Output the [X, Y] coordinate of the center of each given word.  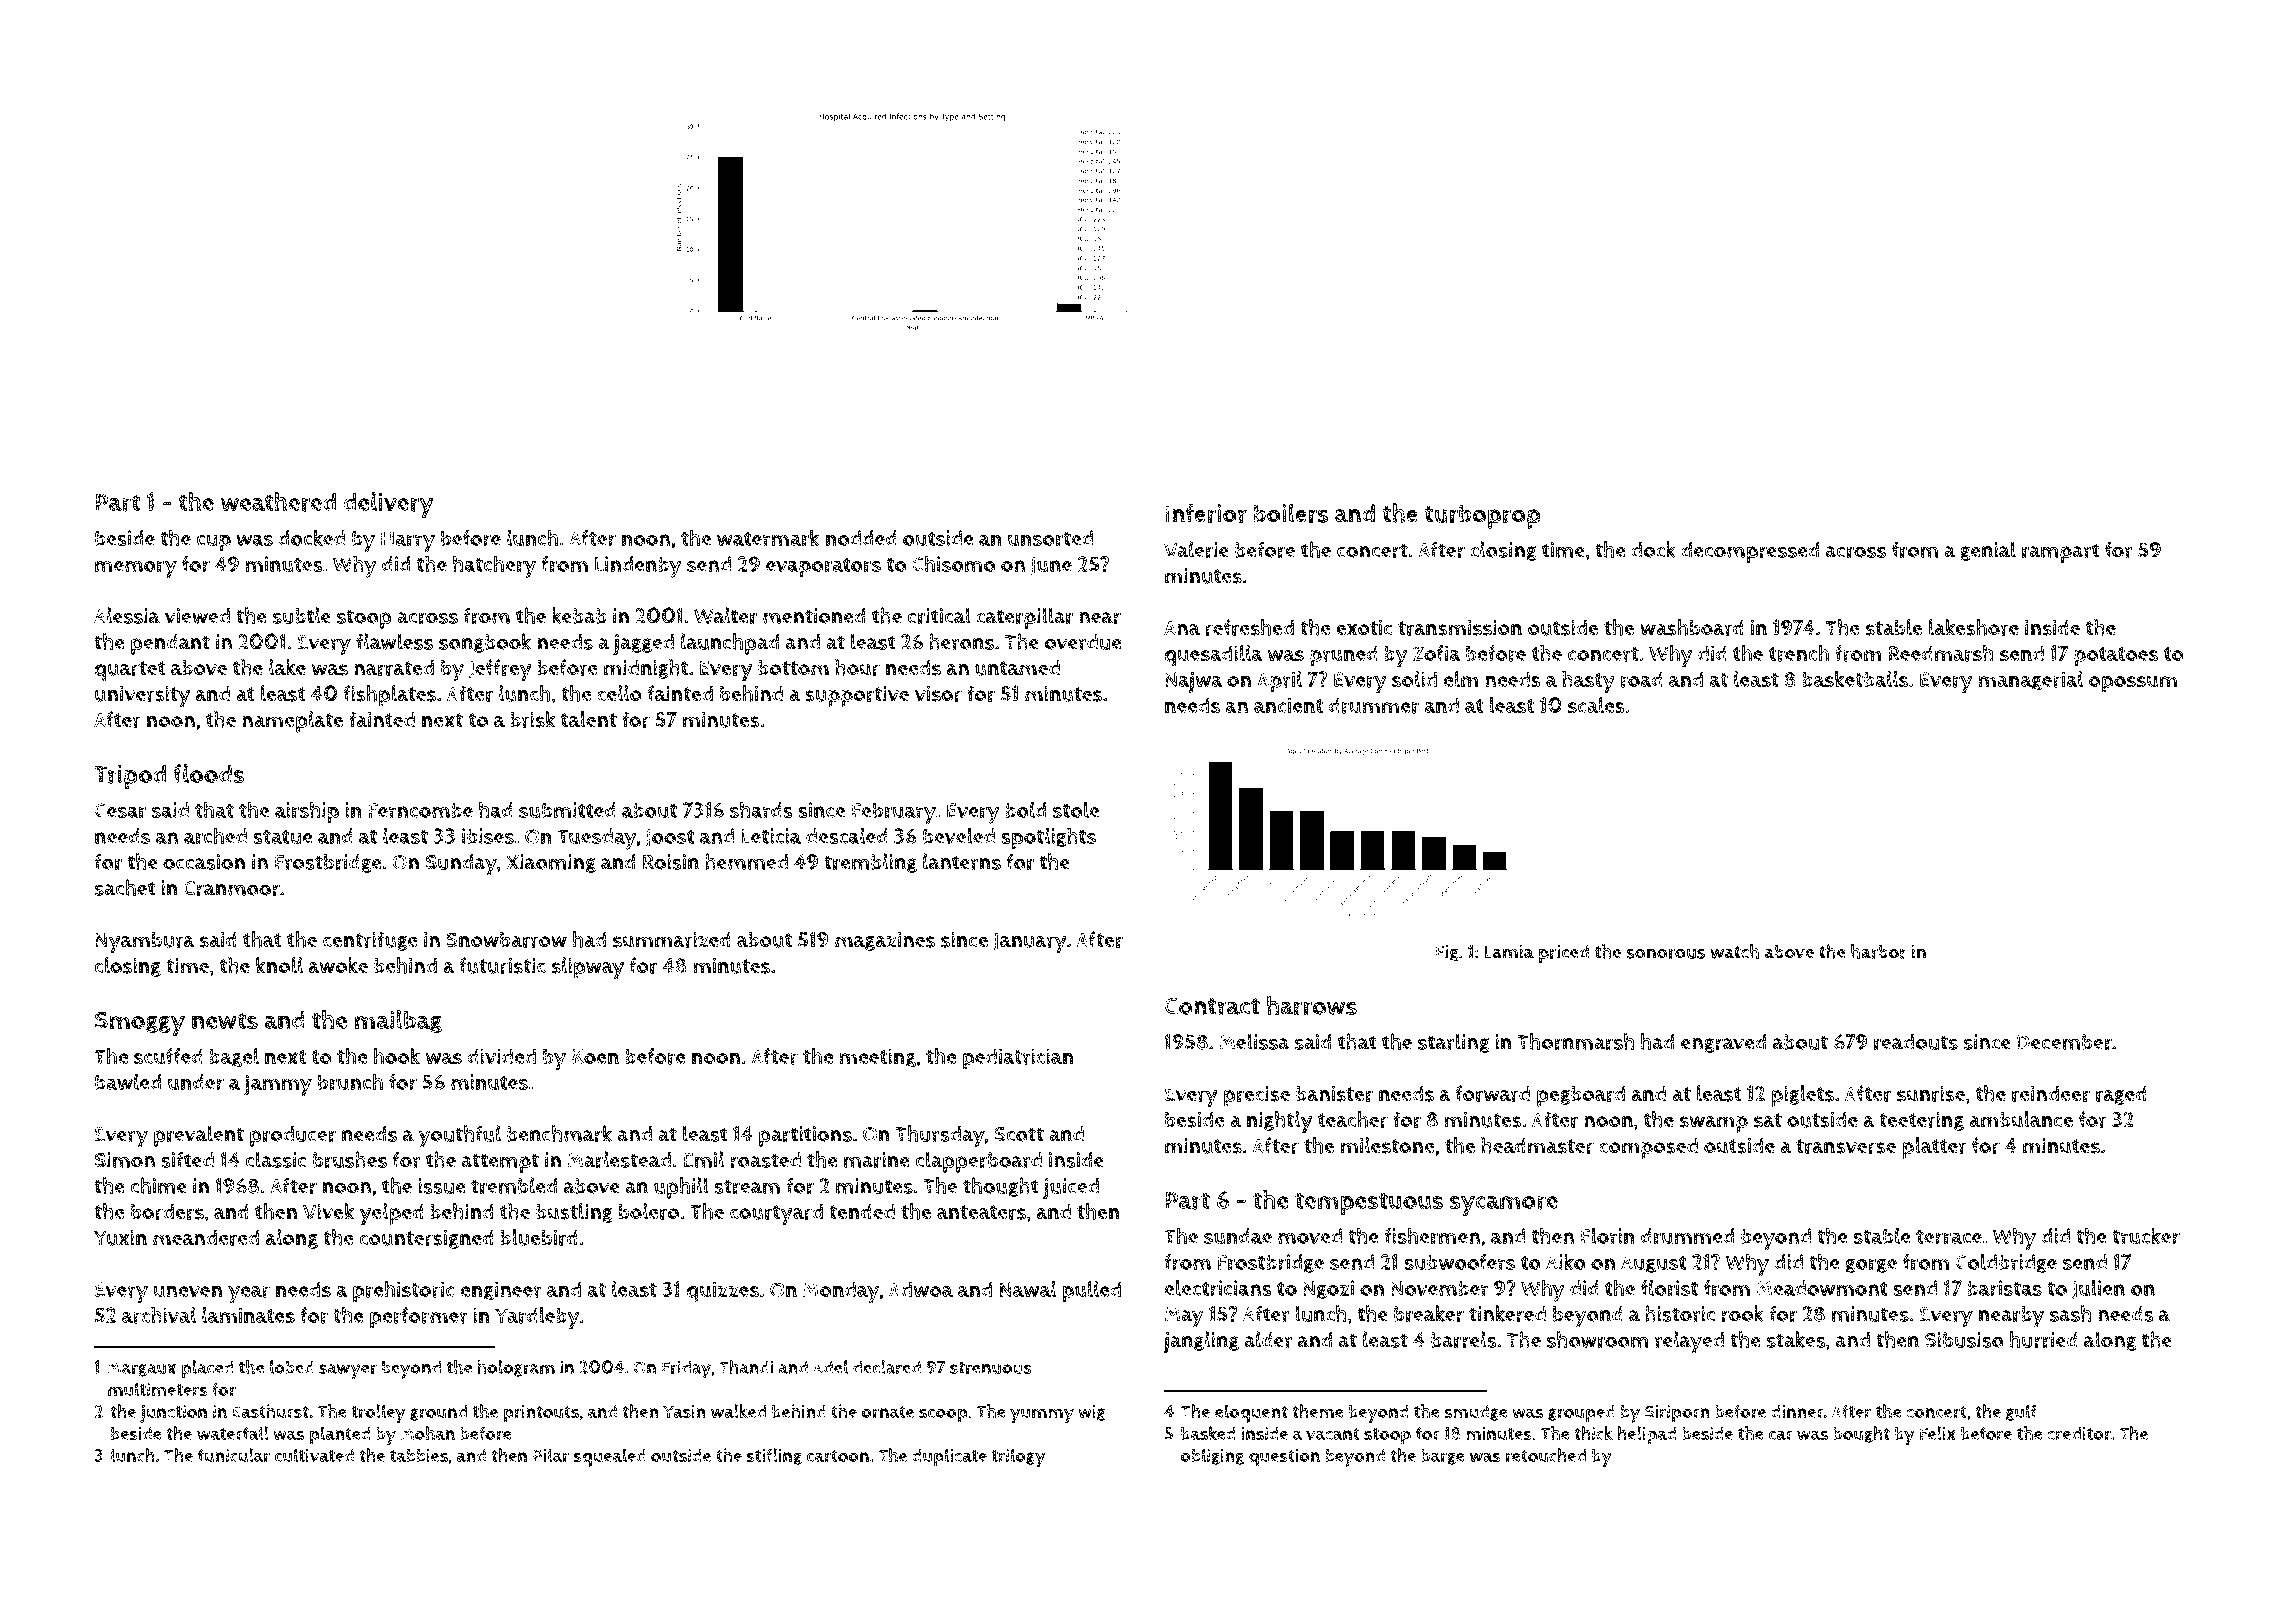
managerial [2030, 681]
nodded [861, 538]
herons [961, 641]
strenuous [991, 1368]
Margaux [142, 1369]
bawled [128, 1081]
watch [1734, 951]
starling [1454, 1043]
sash [2070, 1313]
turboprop [1482, 516]
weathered [278, 502]
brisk [532, 719]
